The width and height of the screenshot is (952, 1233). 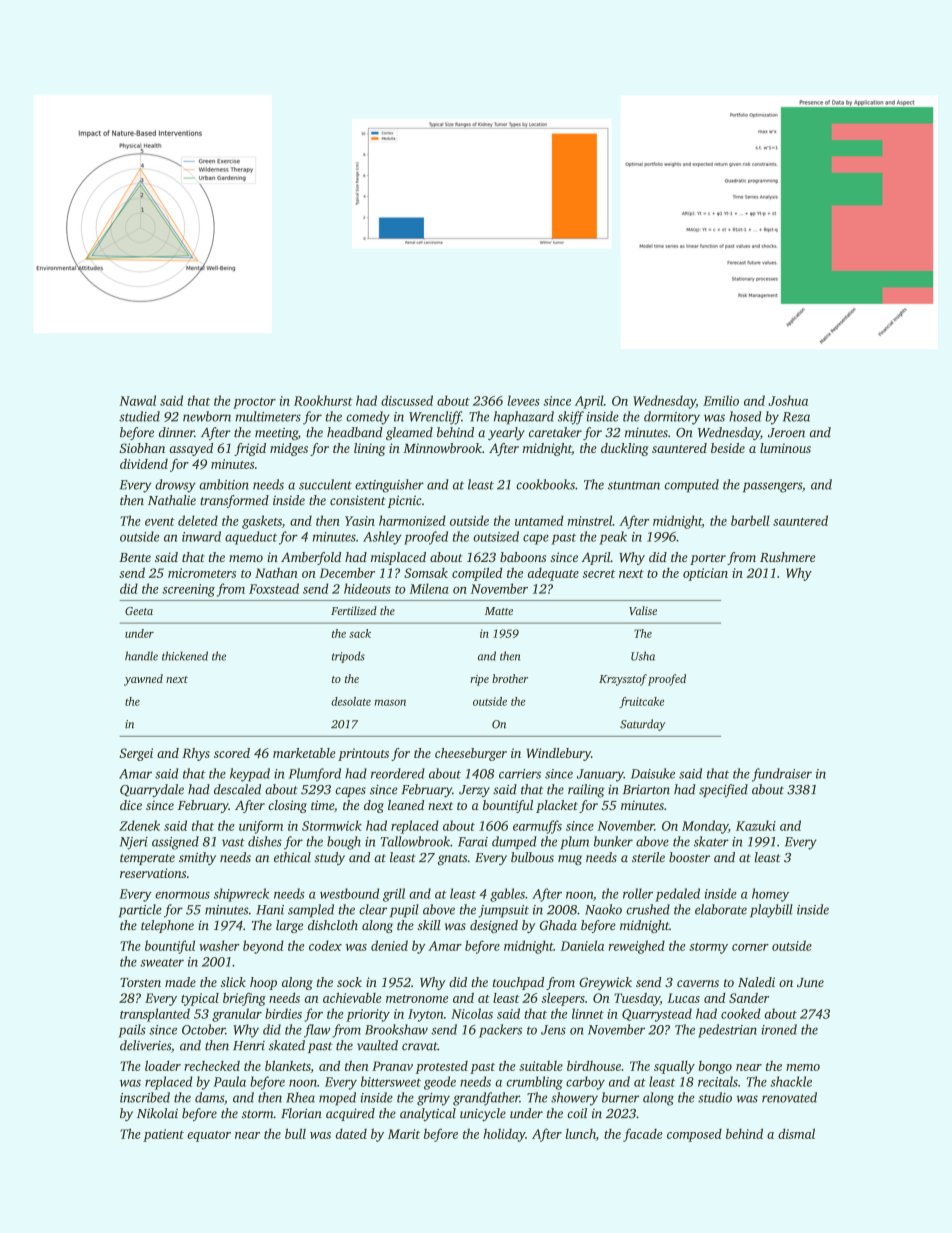 What do you see at coordinates (135, 557) in the screenshot?
I see `Bente` at bounding box center [135, 557].
